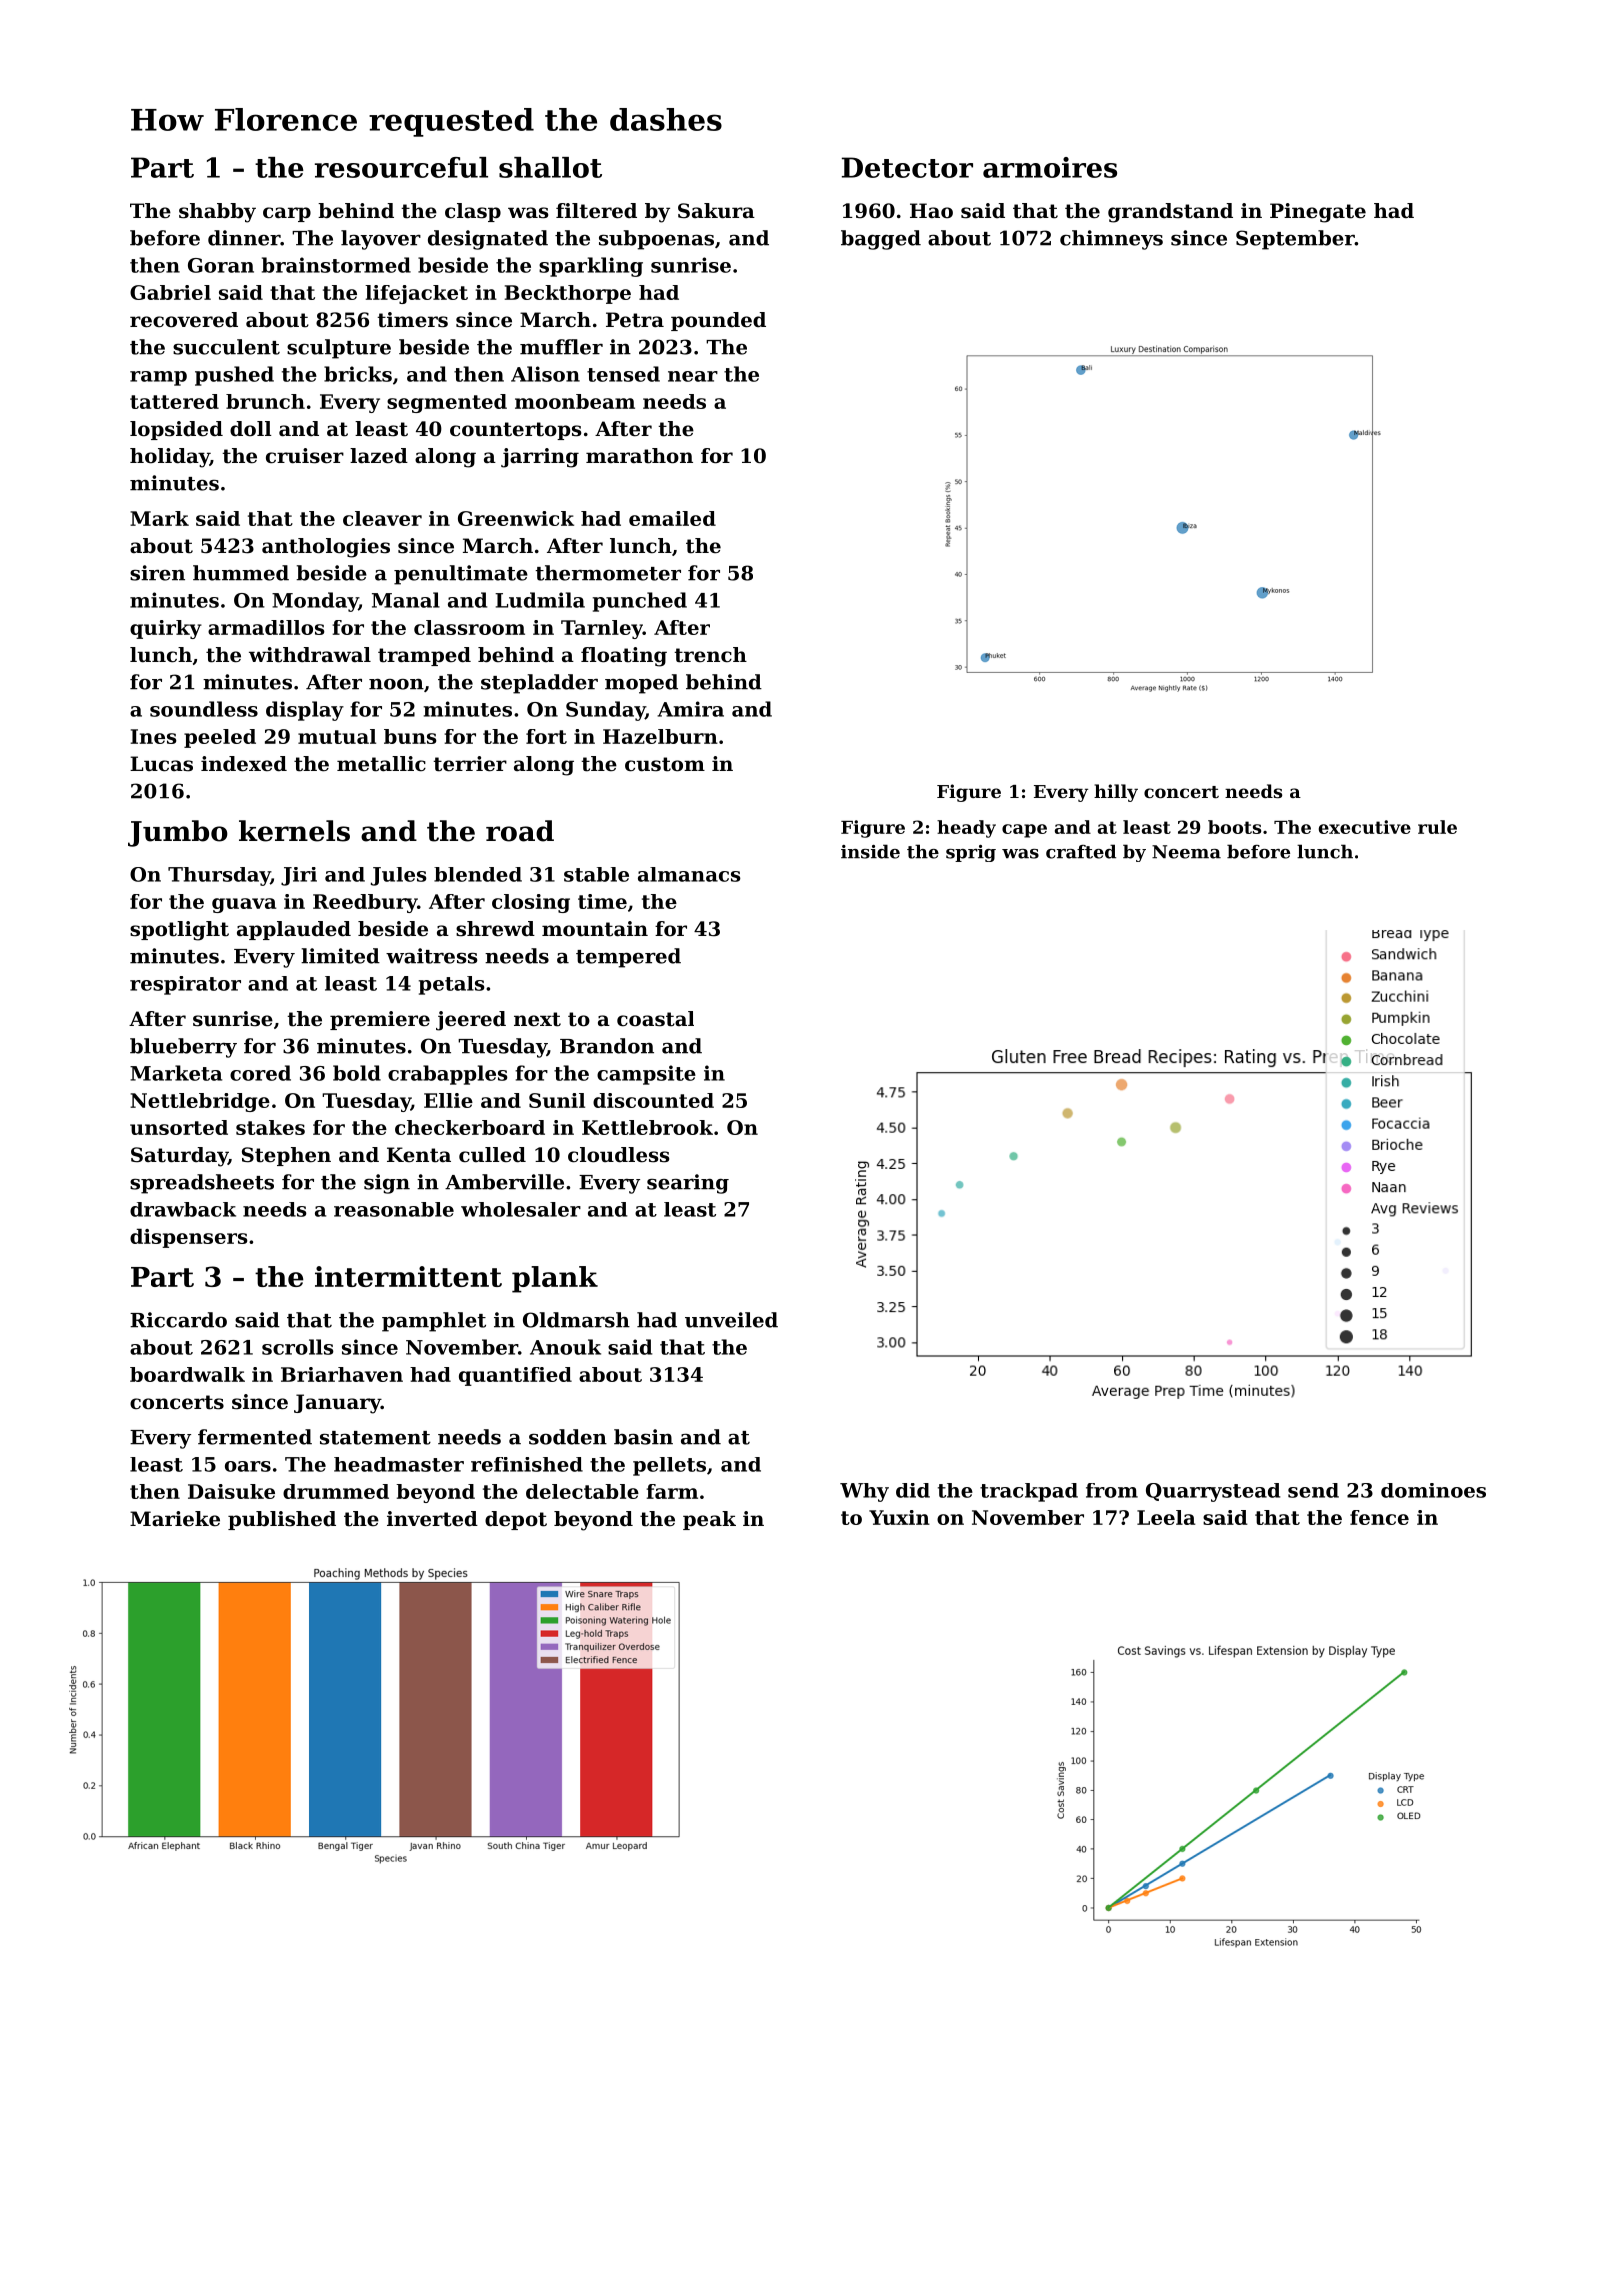  What do you see at coordinates (575, 401) in the screenshot?
I see `moonbeam` at bounding box center [575, 401].
